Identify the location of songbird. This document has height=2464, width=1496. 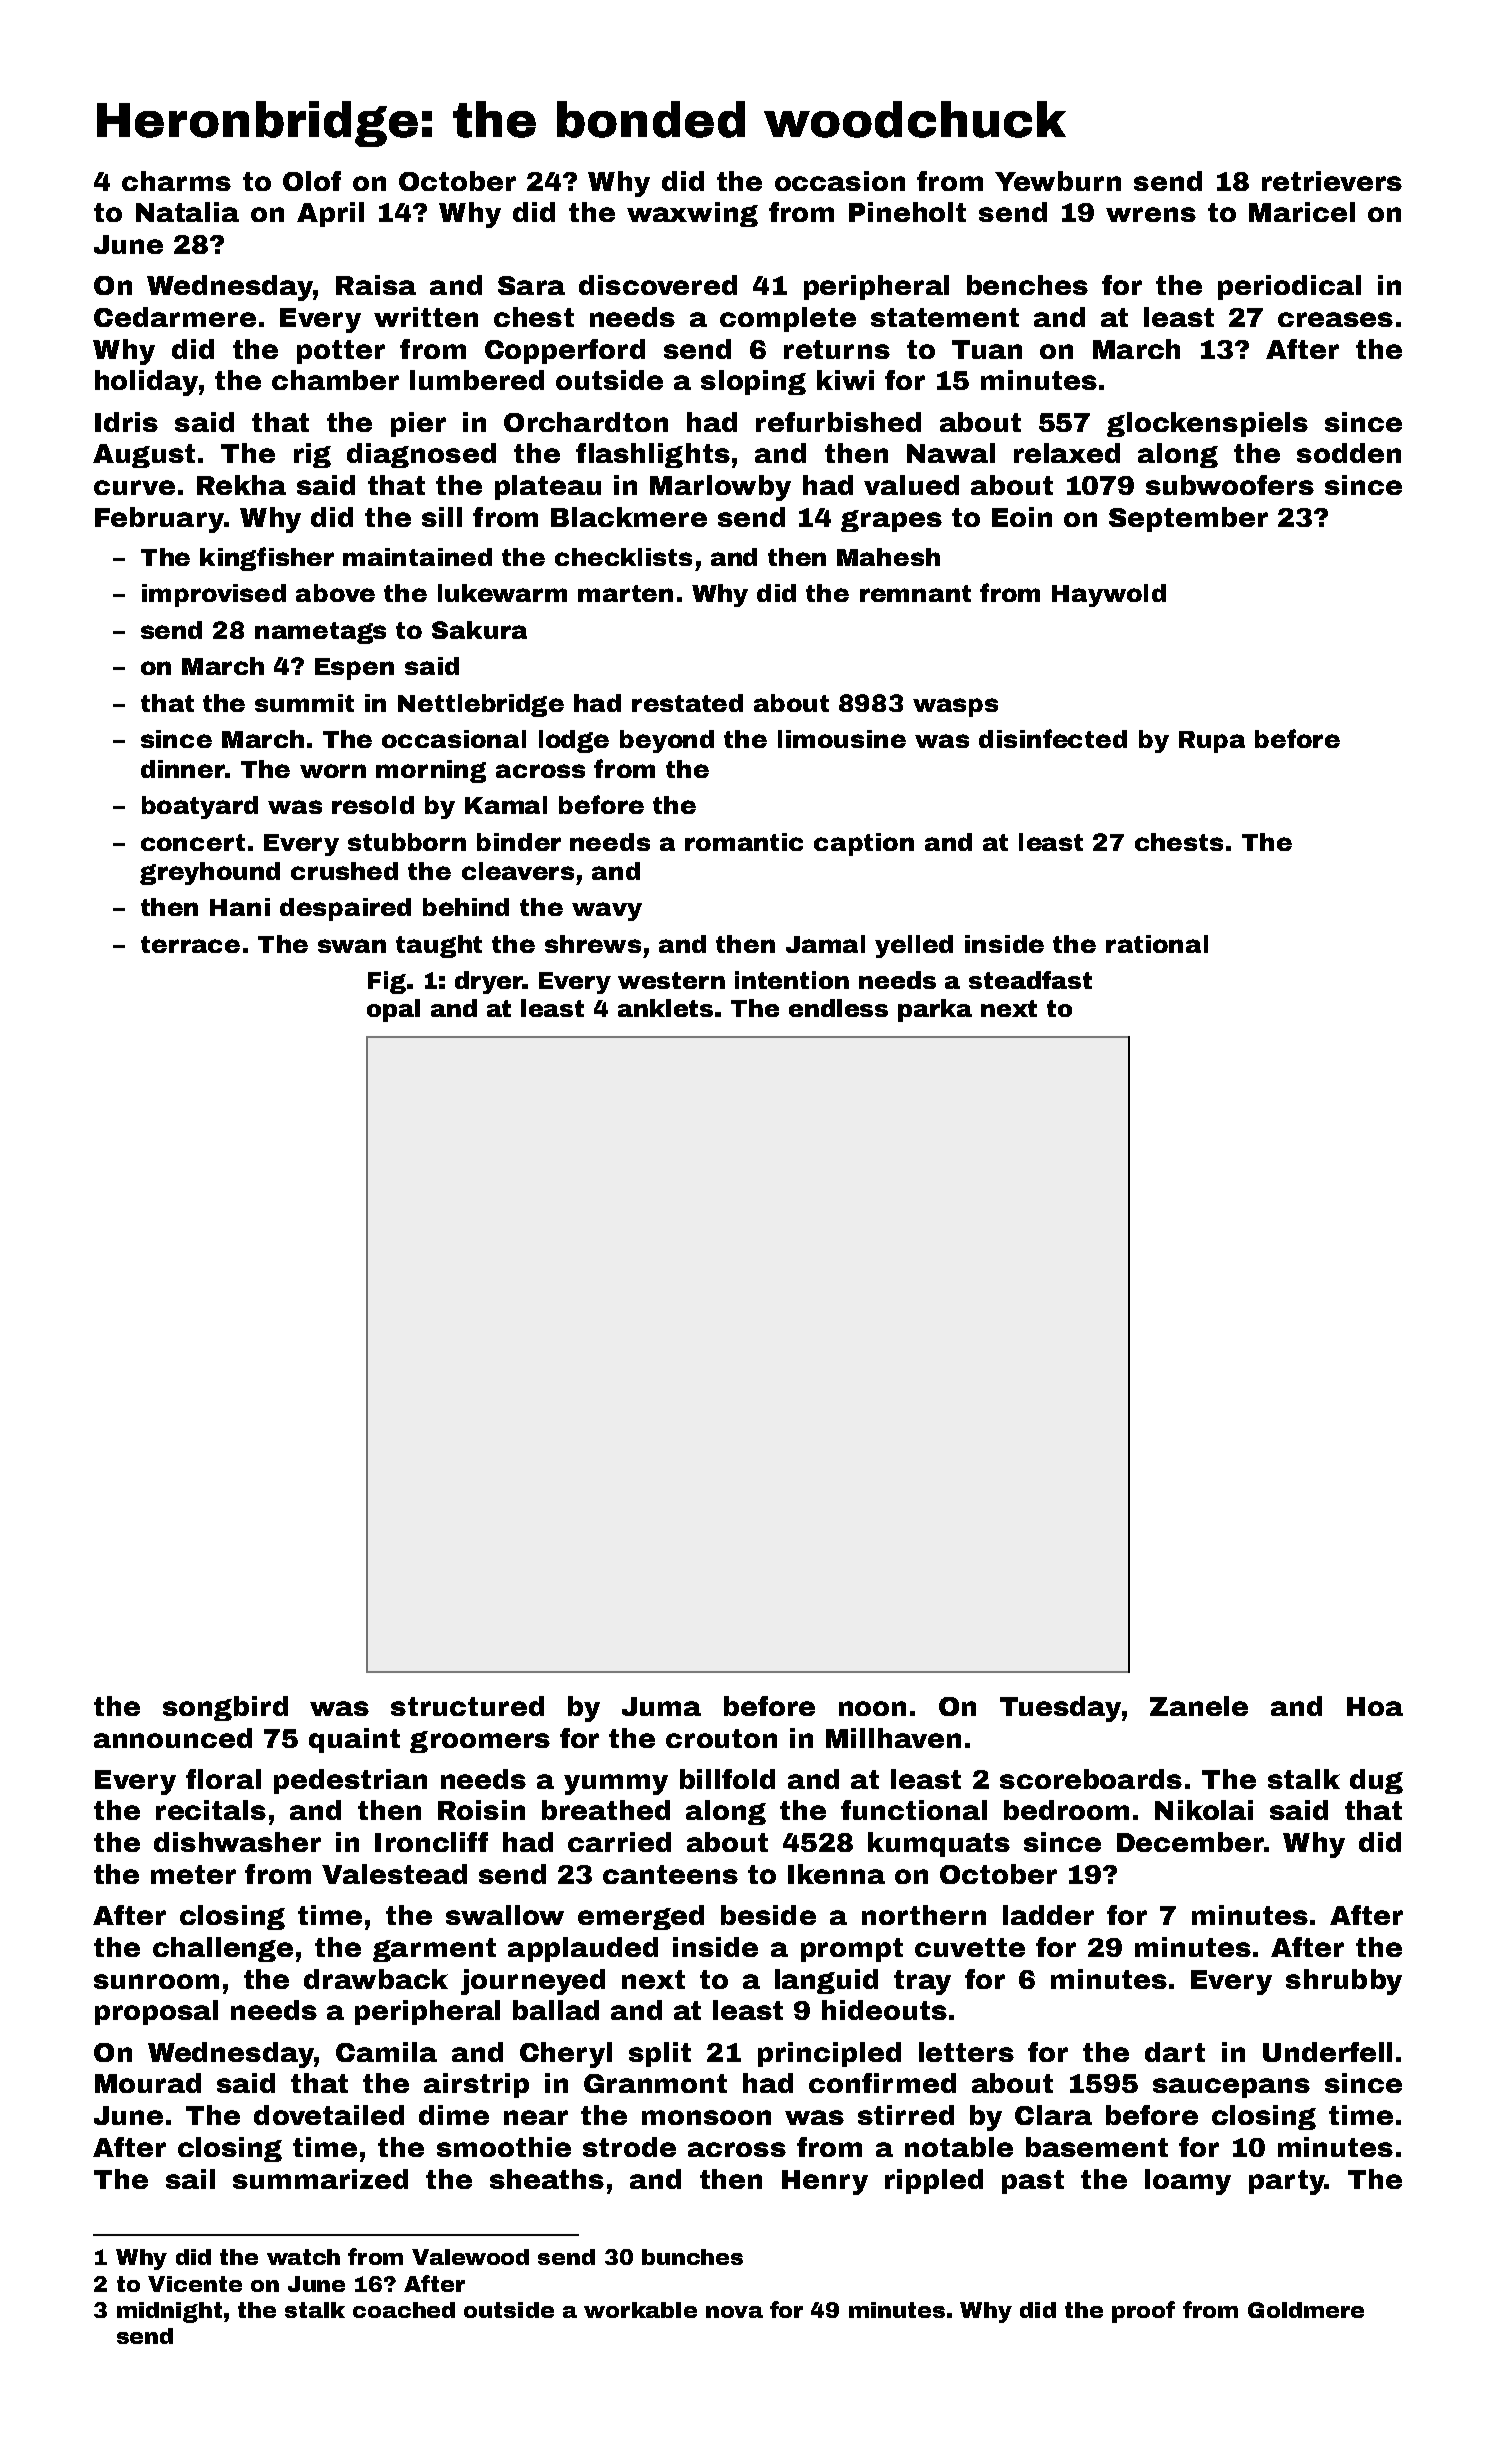
(225, 1708).
